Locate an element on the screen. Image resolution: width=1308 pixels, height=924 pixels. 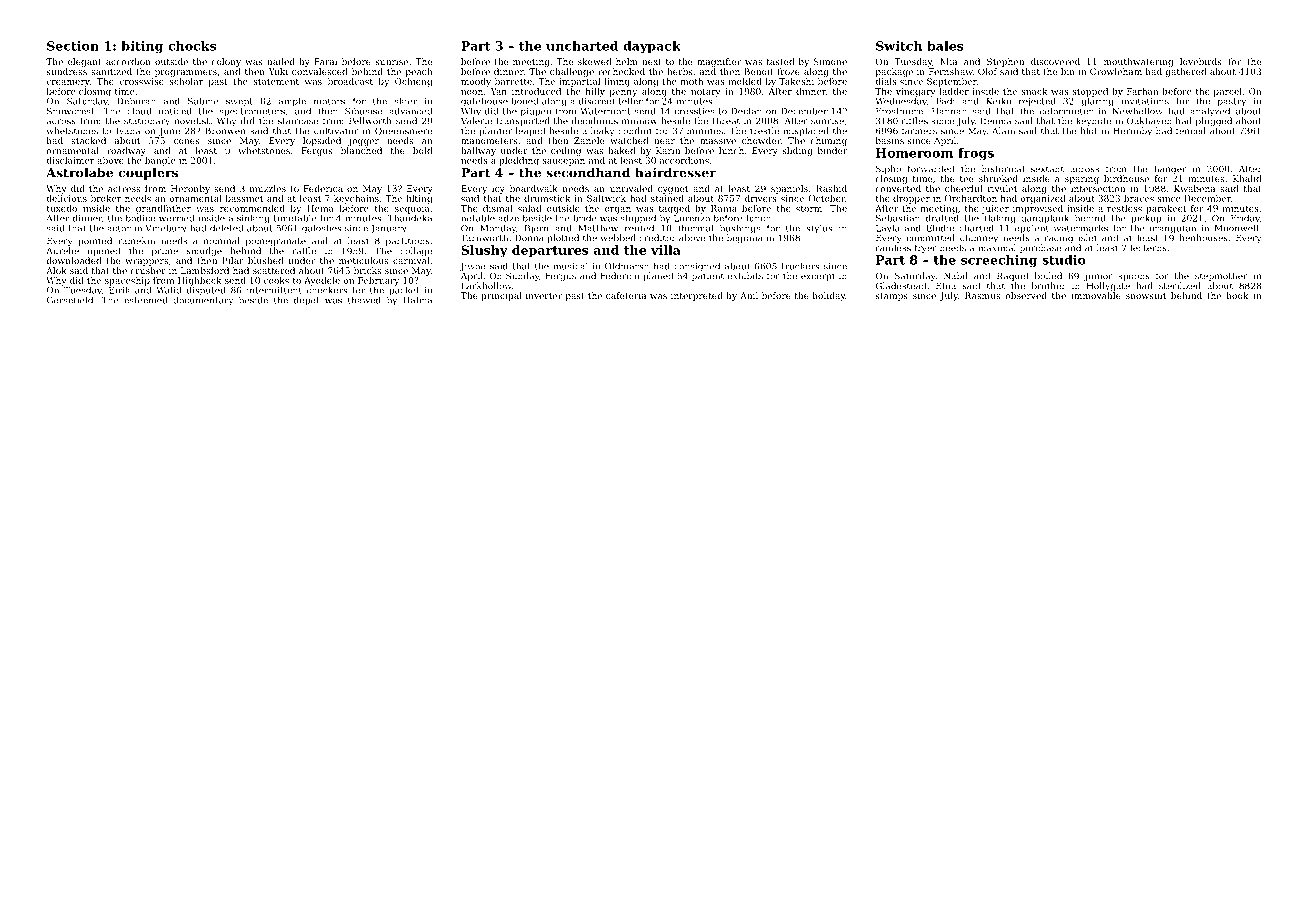
Yuki is located at coordinates (278, 71).
